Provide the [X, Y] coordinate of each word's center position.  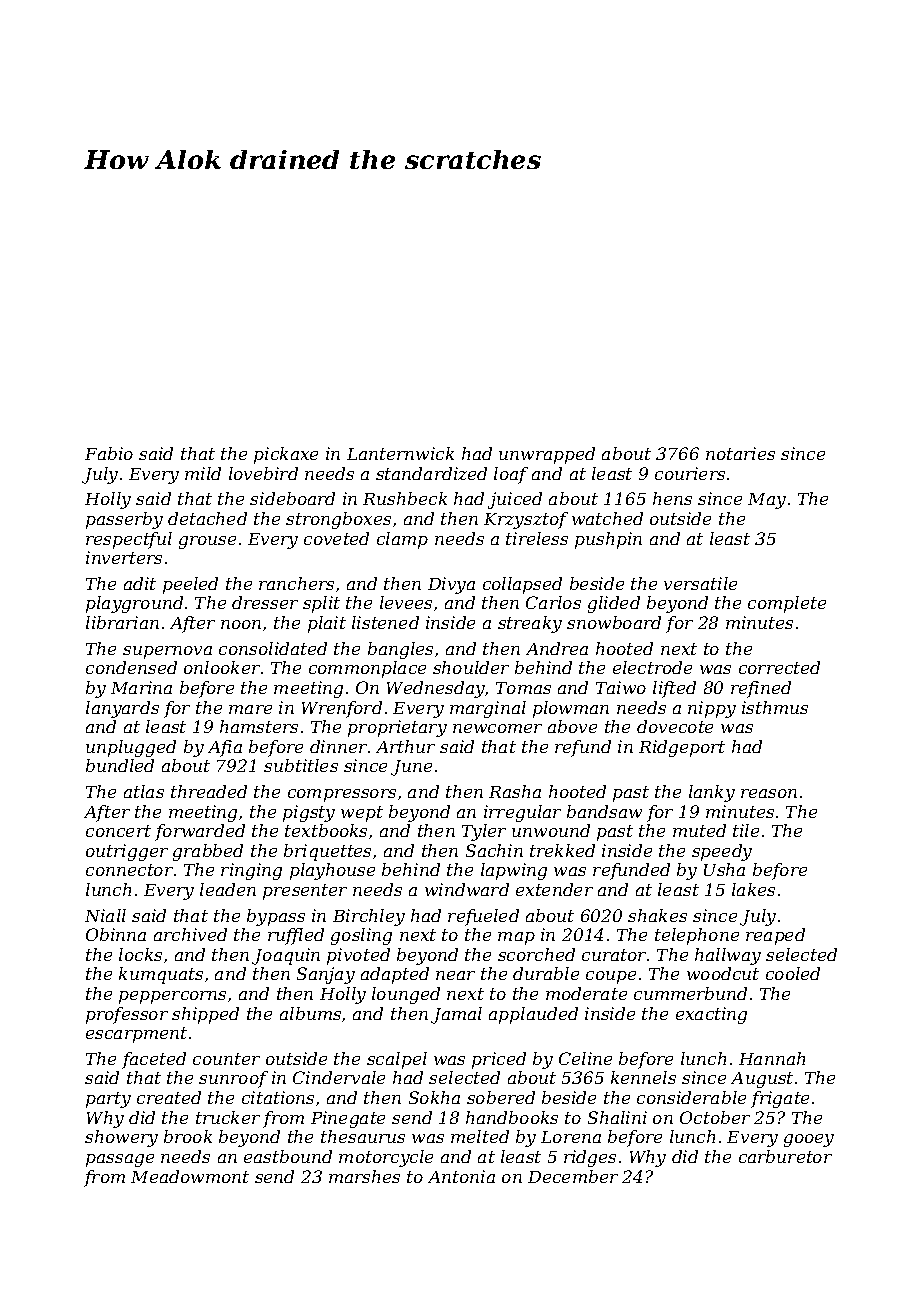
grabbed [208, 852]
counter [226, 1059]
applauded [533, 1015]
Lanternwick [400, 453]
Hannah [772, 1058]
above [572, 726]
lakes [753, 889]
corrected [779, 667]
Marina [141, 687]
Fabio [109, 453]
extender [554, 889]
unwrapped [547, 455]
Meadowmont [190, 1176]
